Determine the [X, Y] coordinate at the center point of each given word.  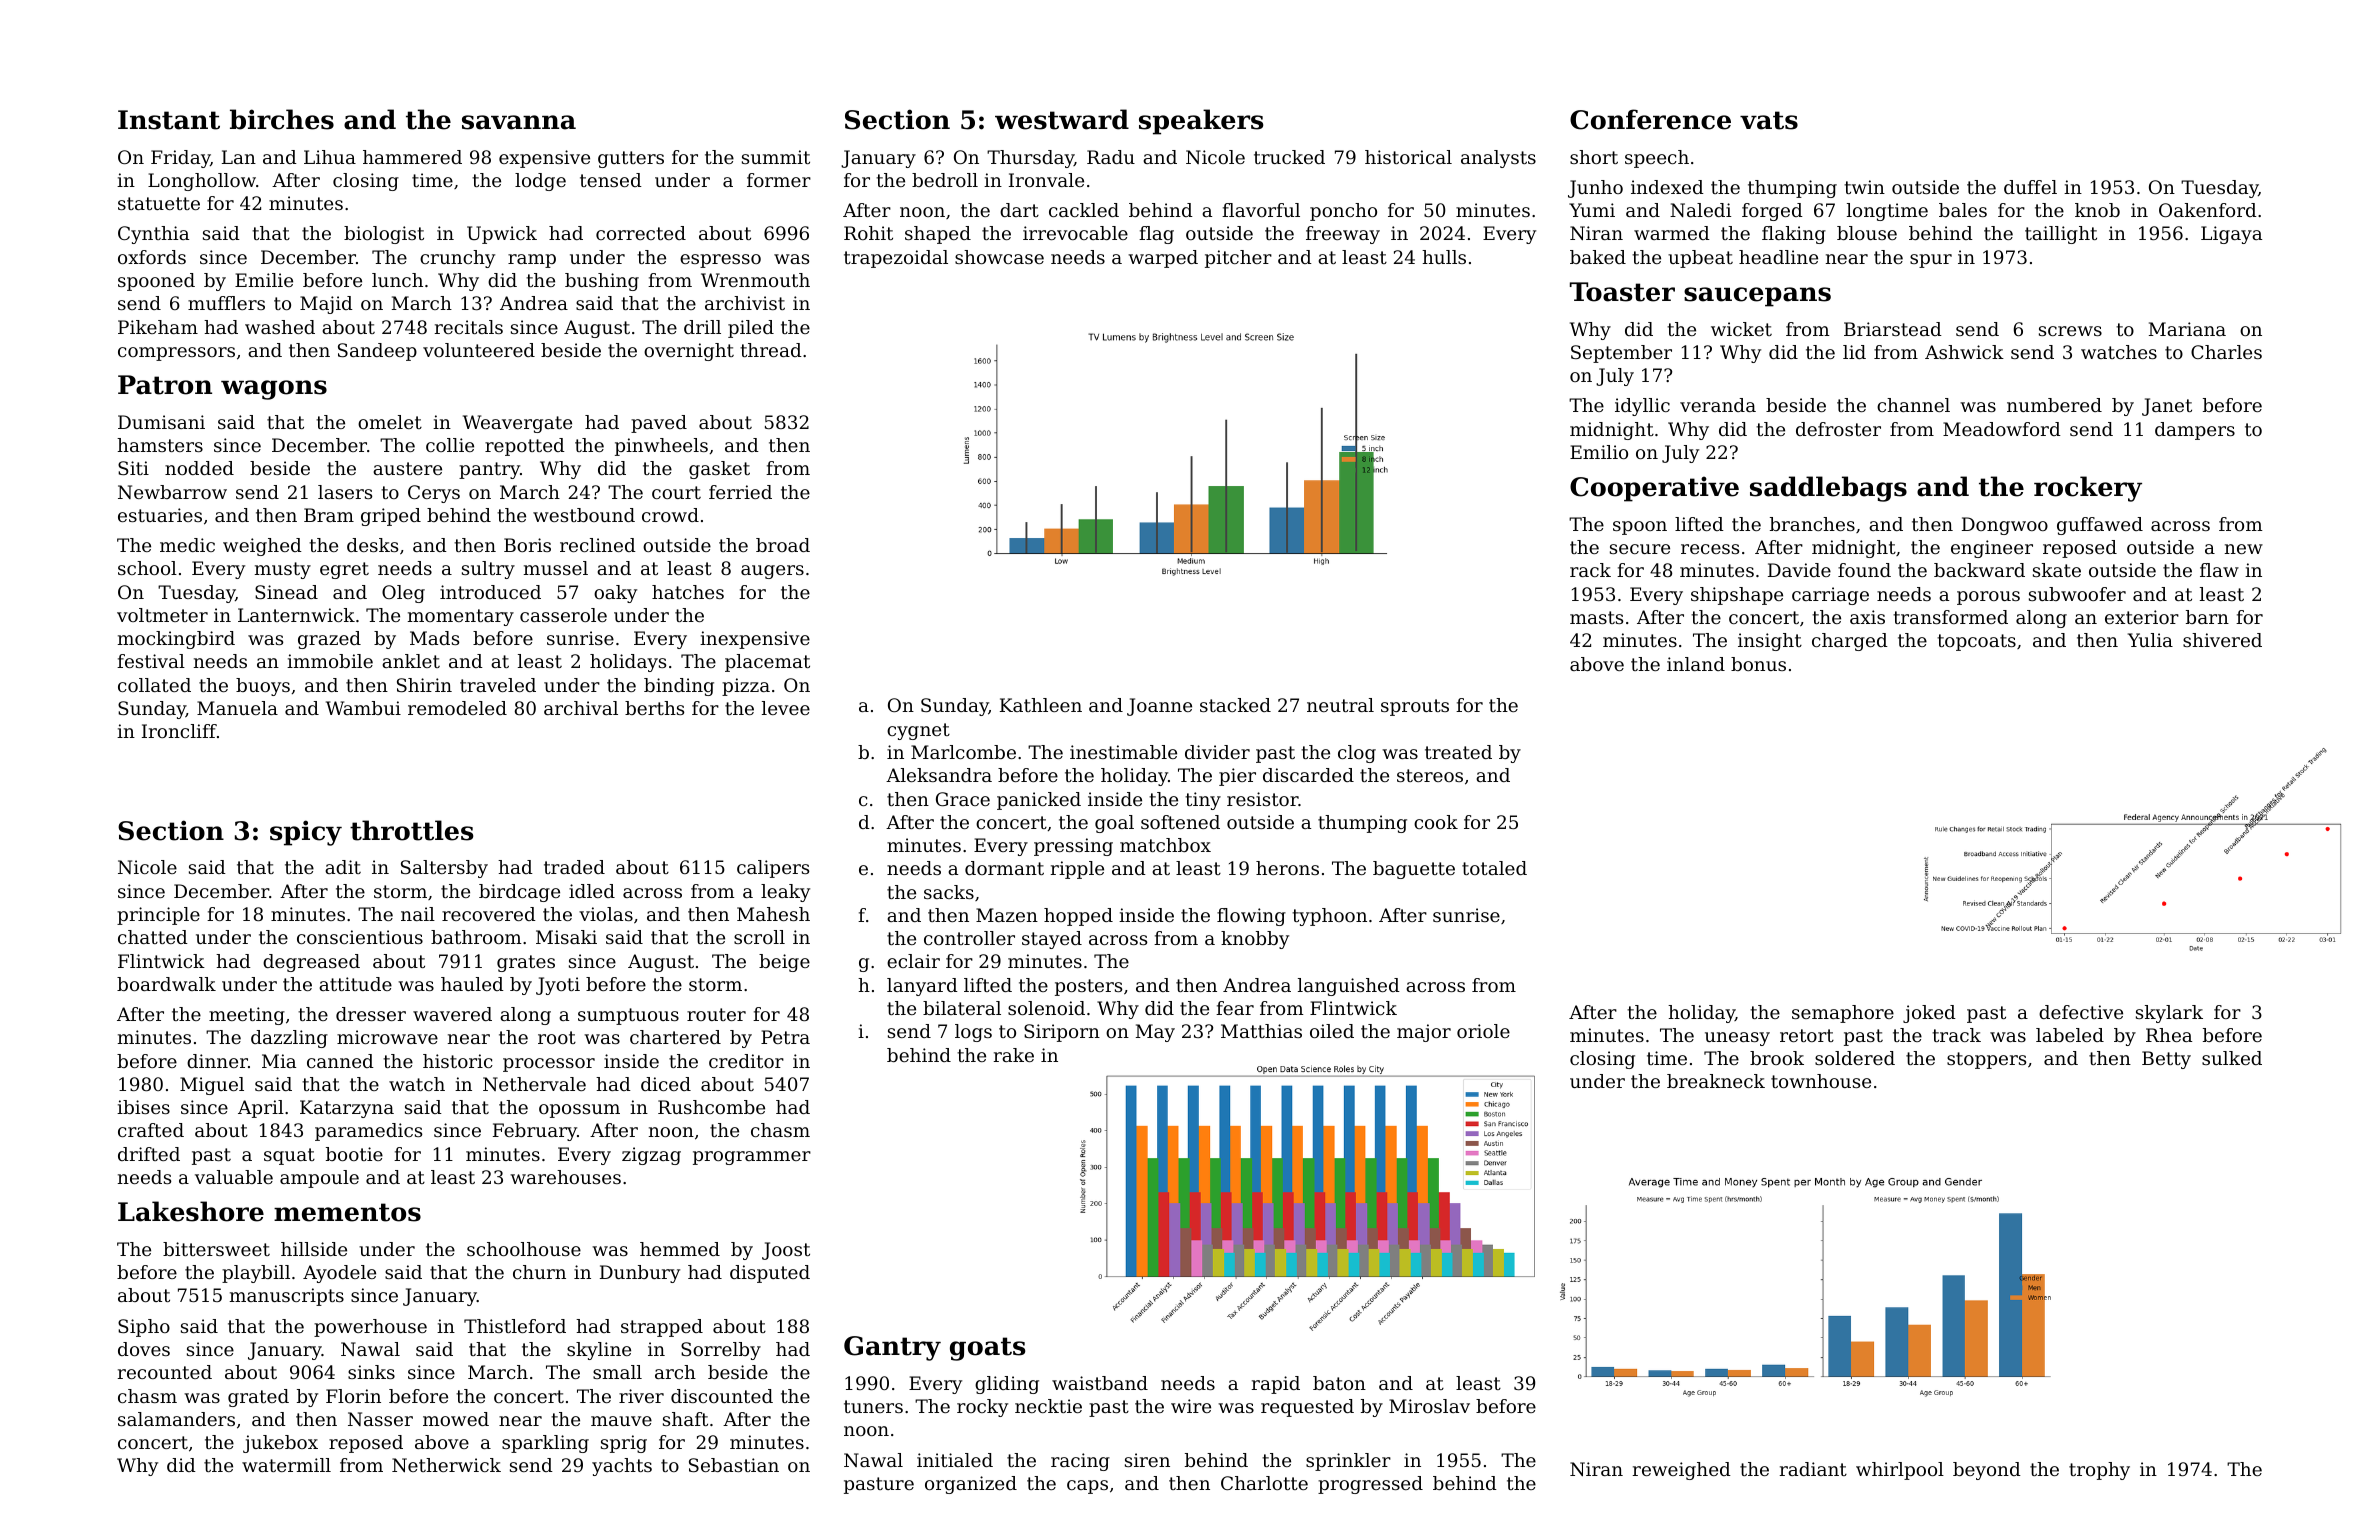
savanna [519, 122]
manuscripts [287, 1297]
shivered [2222, 640]
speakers [1201, 122]
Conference [1650, 119]
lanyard [922, 987]
